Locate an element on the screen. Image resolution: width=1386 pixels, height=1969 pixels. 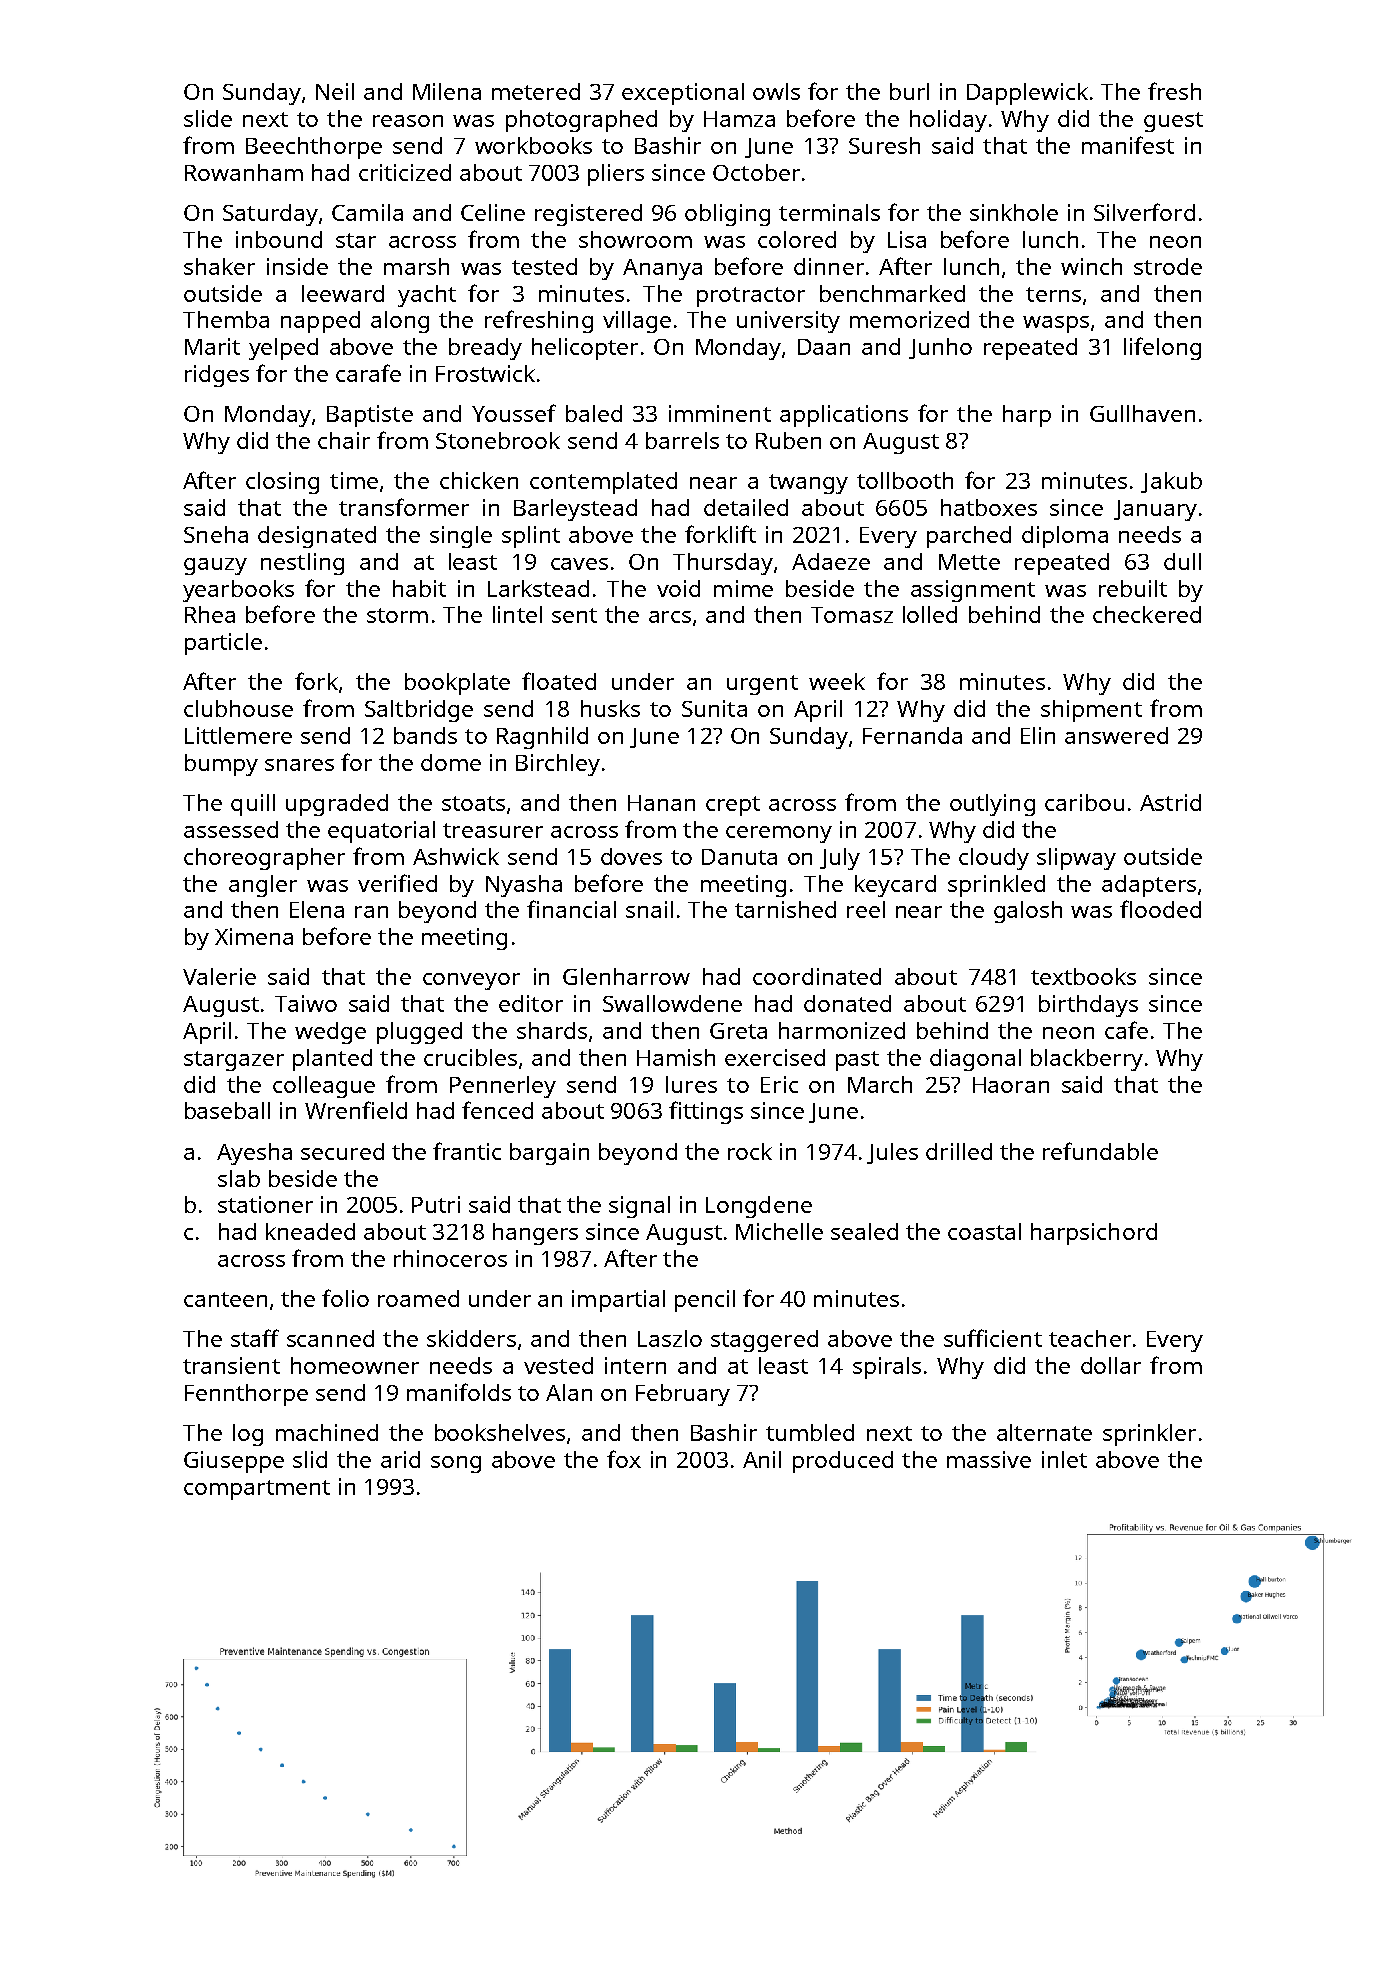
strode is located at coordinates (1168, 266).
